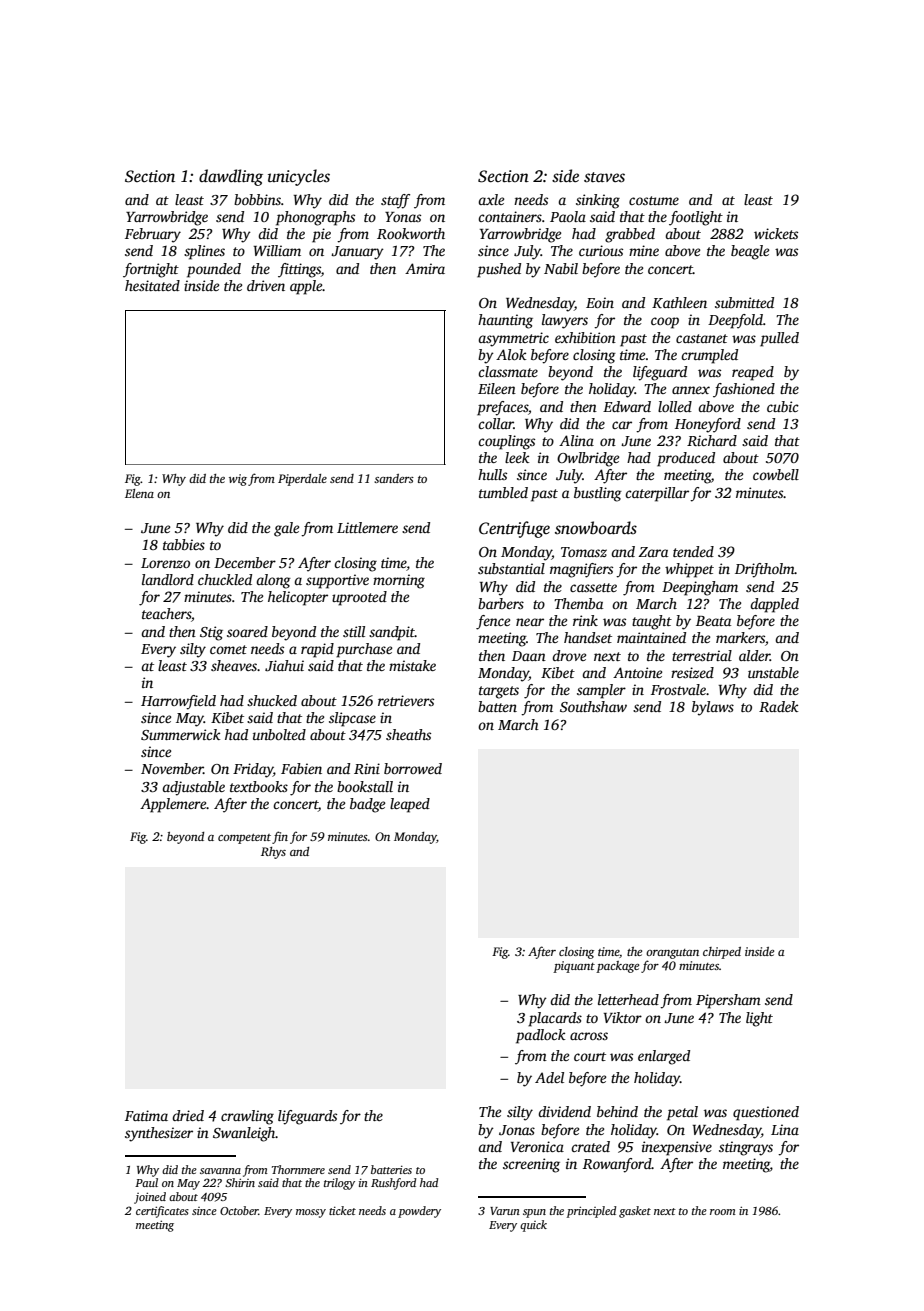  I want to click on resized, so click(692, 672).
